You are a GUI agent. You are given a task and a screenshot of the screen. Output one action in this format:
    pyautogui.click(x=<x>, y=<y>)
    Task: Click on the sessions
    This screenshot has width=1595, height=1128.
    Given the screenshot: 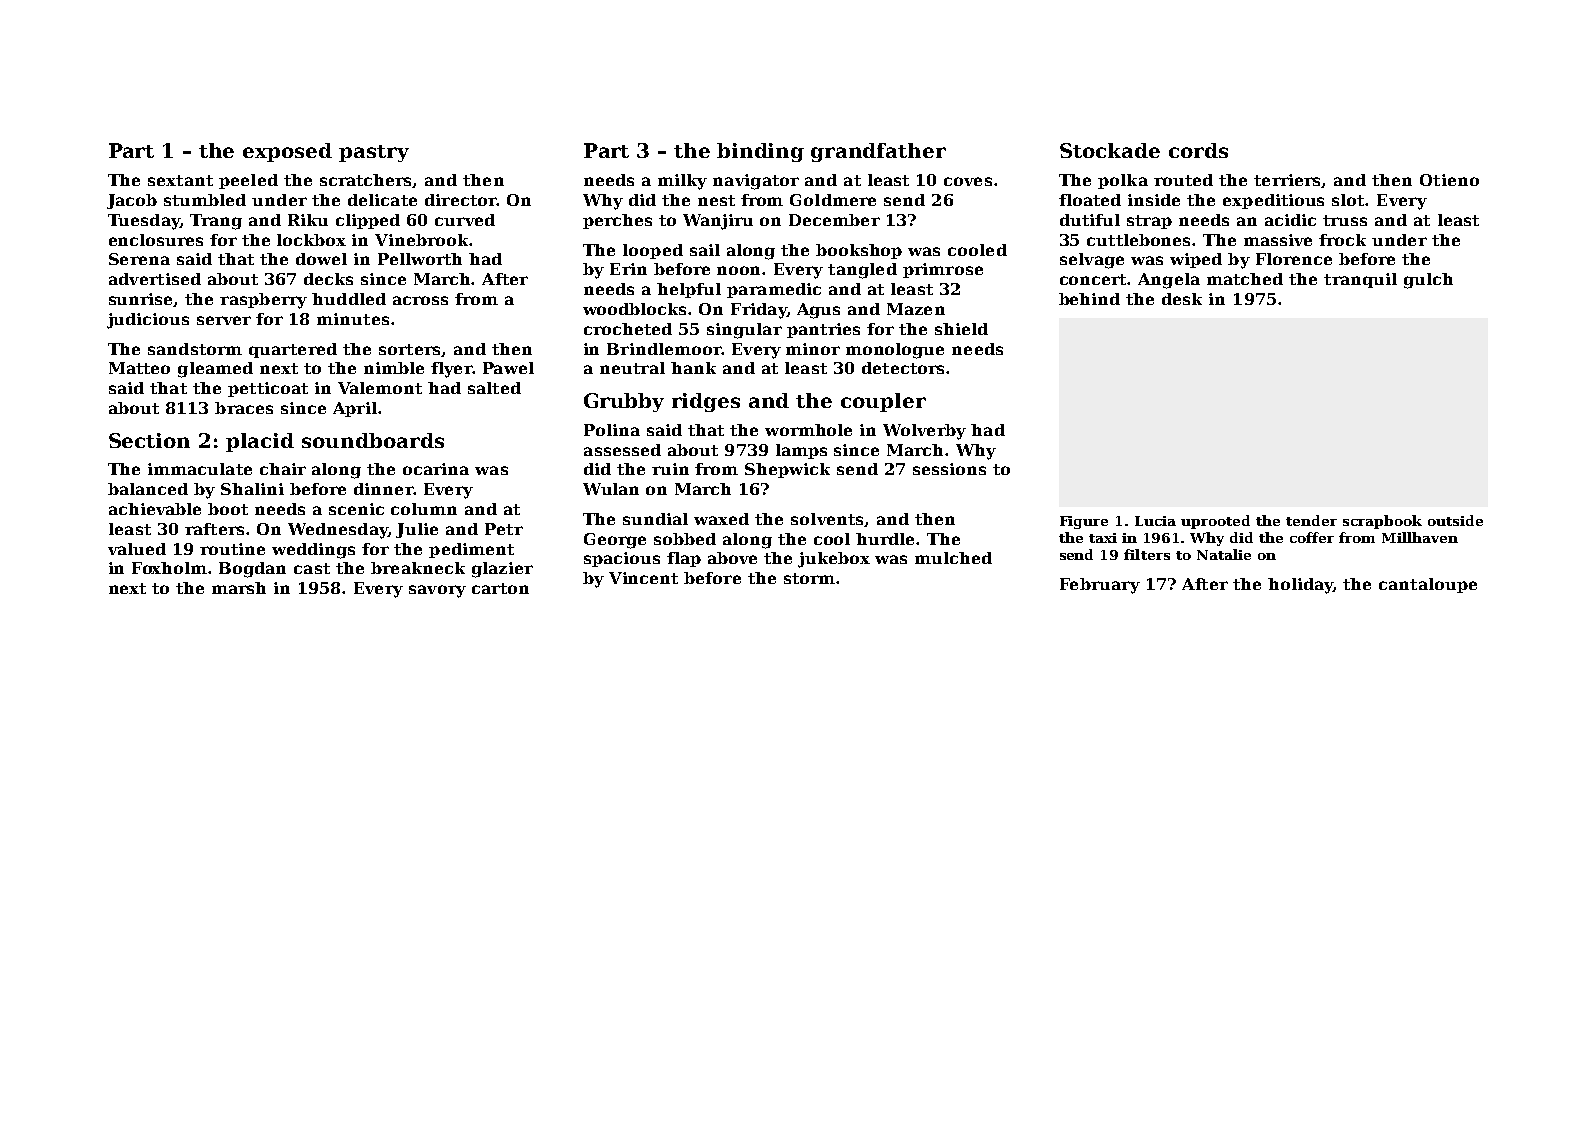 What is the action you would take?
    pyautogui.click(x=949, y=469)
